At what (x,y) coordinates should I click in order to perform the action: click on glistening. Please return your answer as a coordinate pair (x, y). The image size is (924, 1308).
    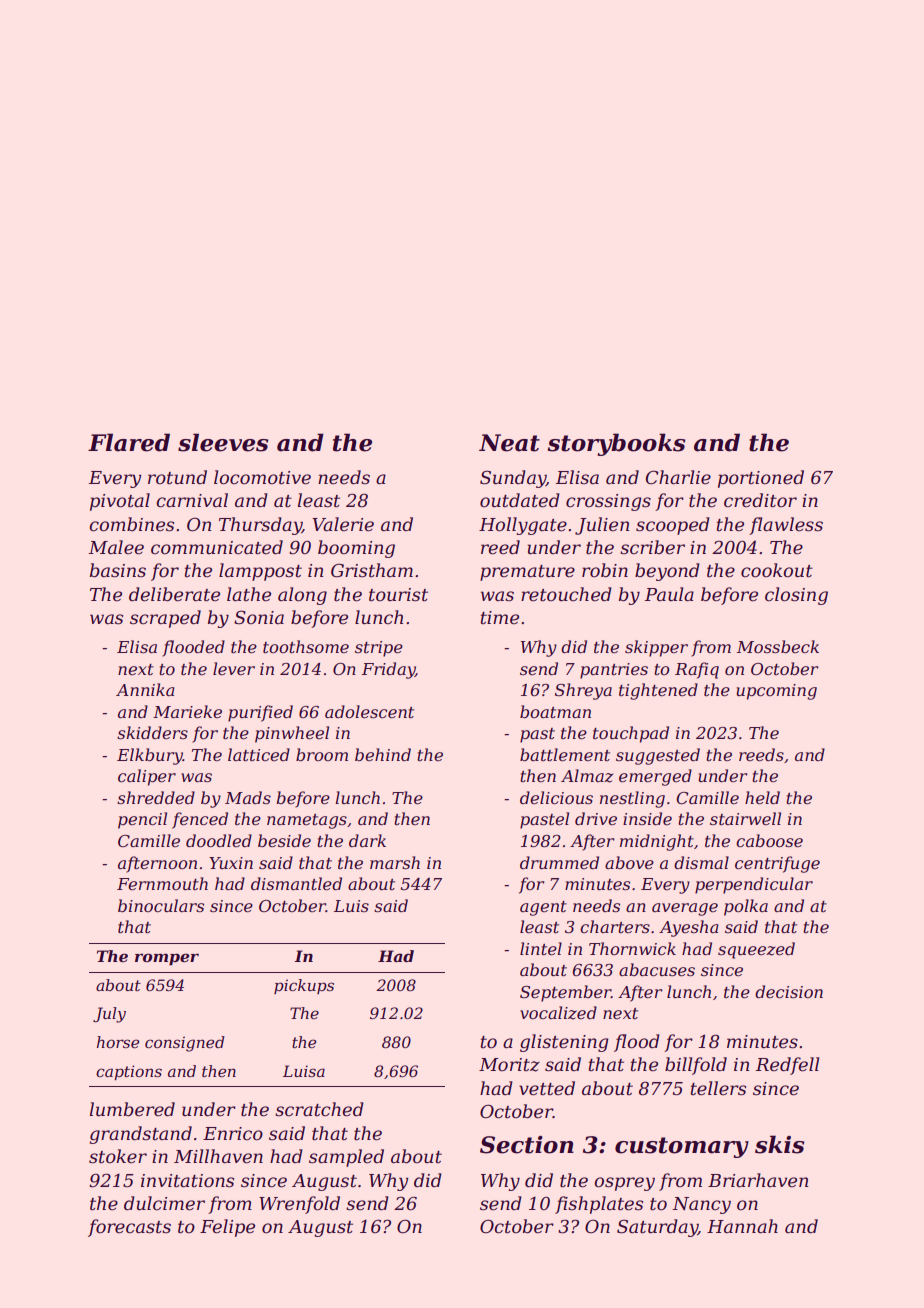
    Looking at the image, I should click on (564, 1043).
